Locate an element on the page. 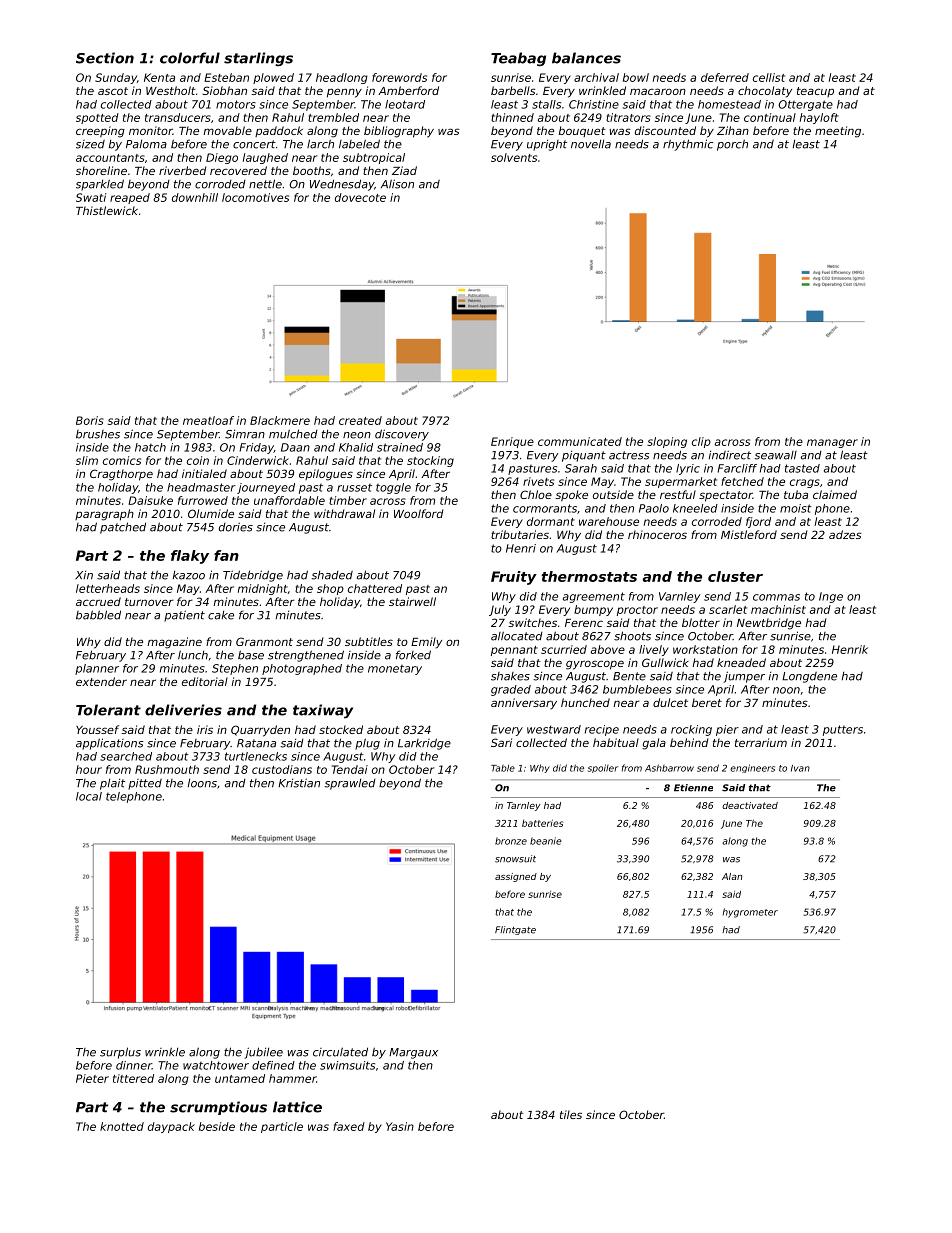 This document has width=952, height=1233. Margaux is located at coordinates (413, 1053).
